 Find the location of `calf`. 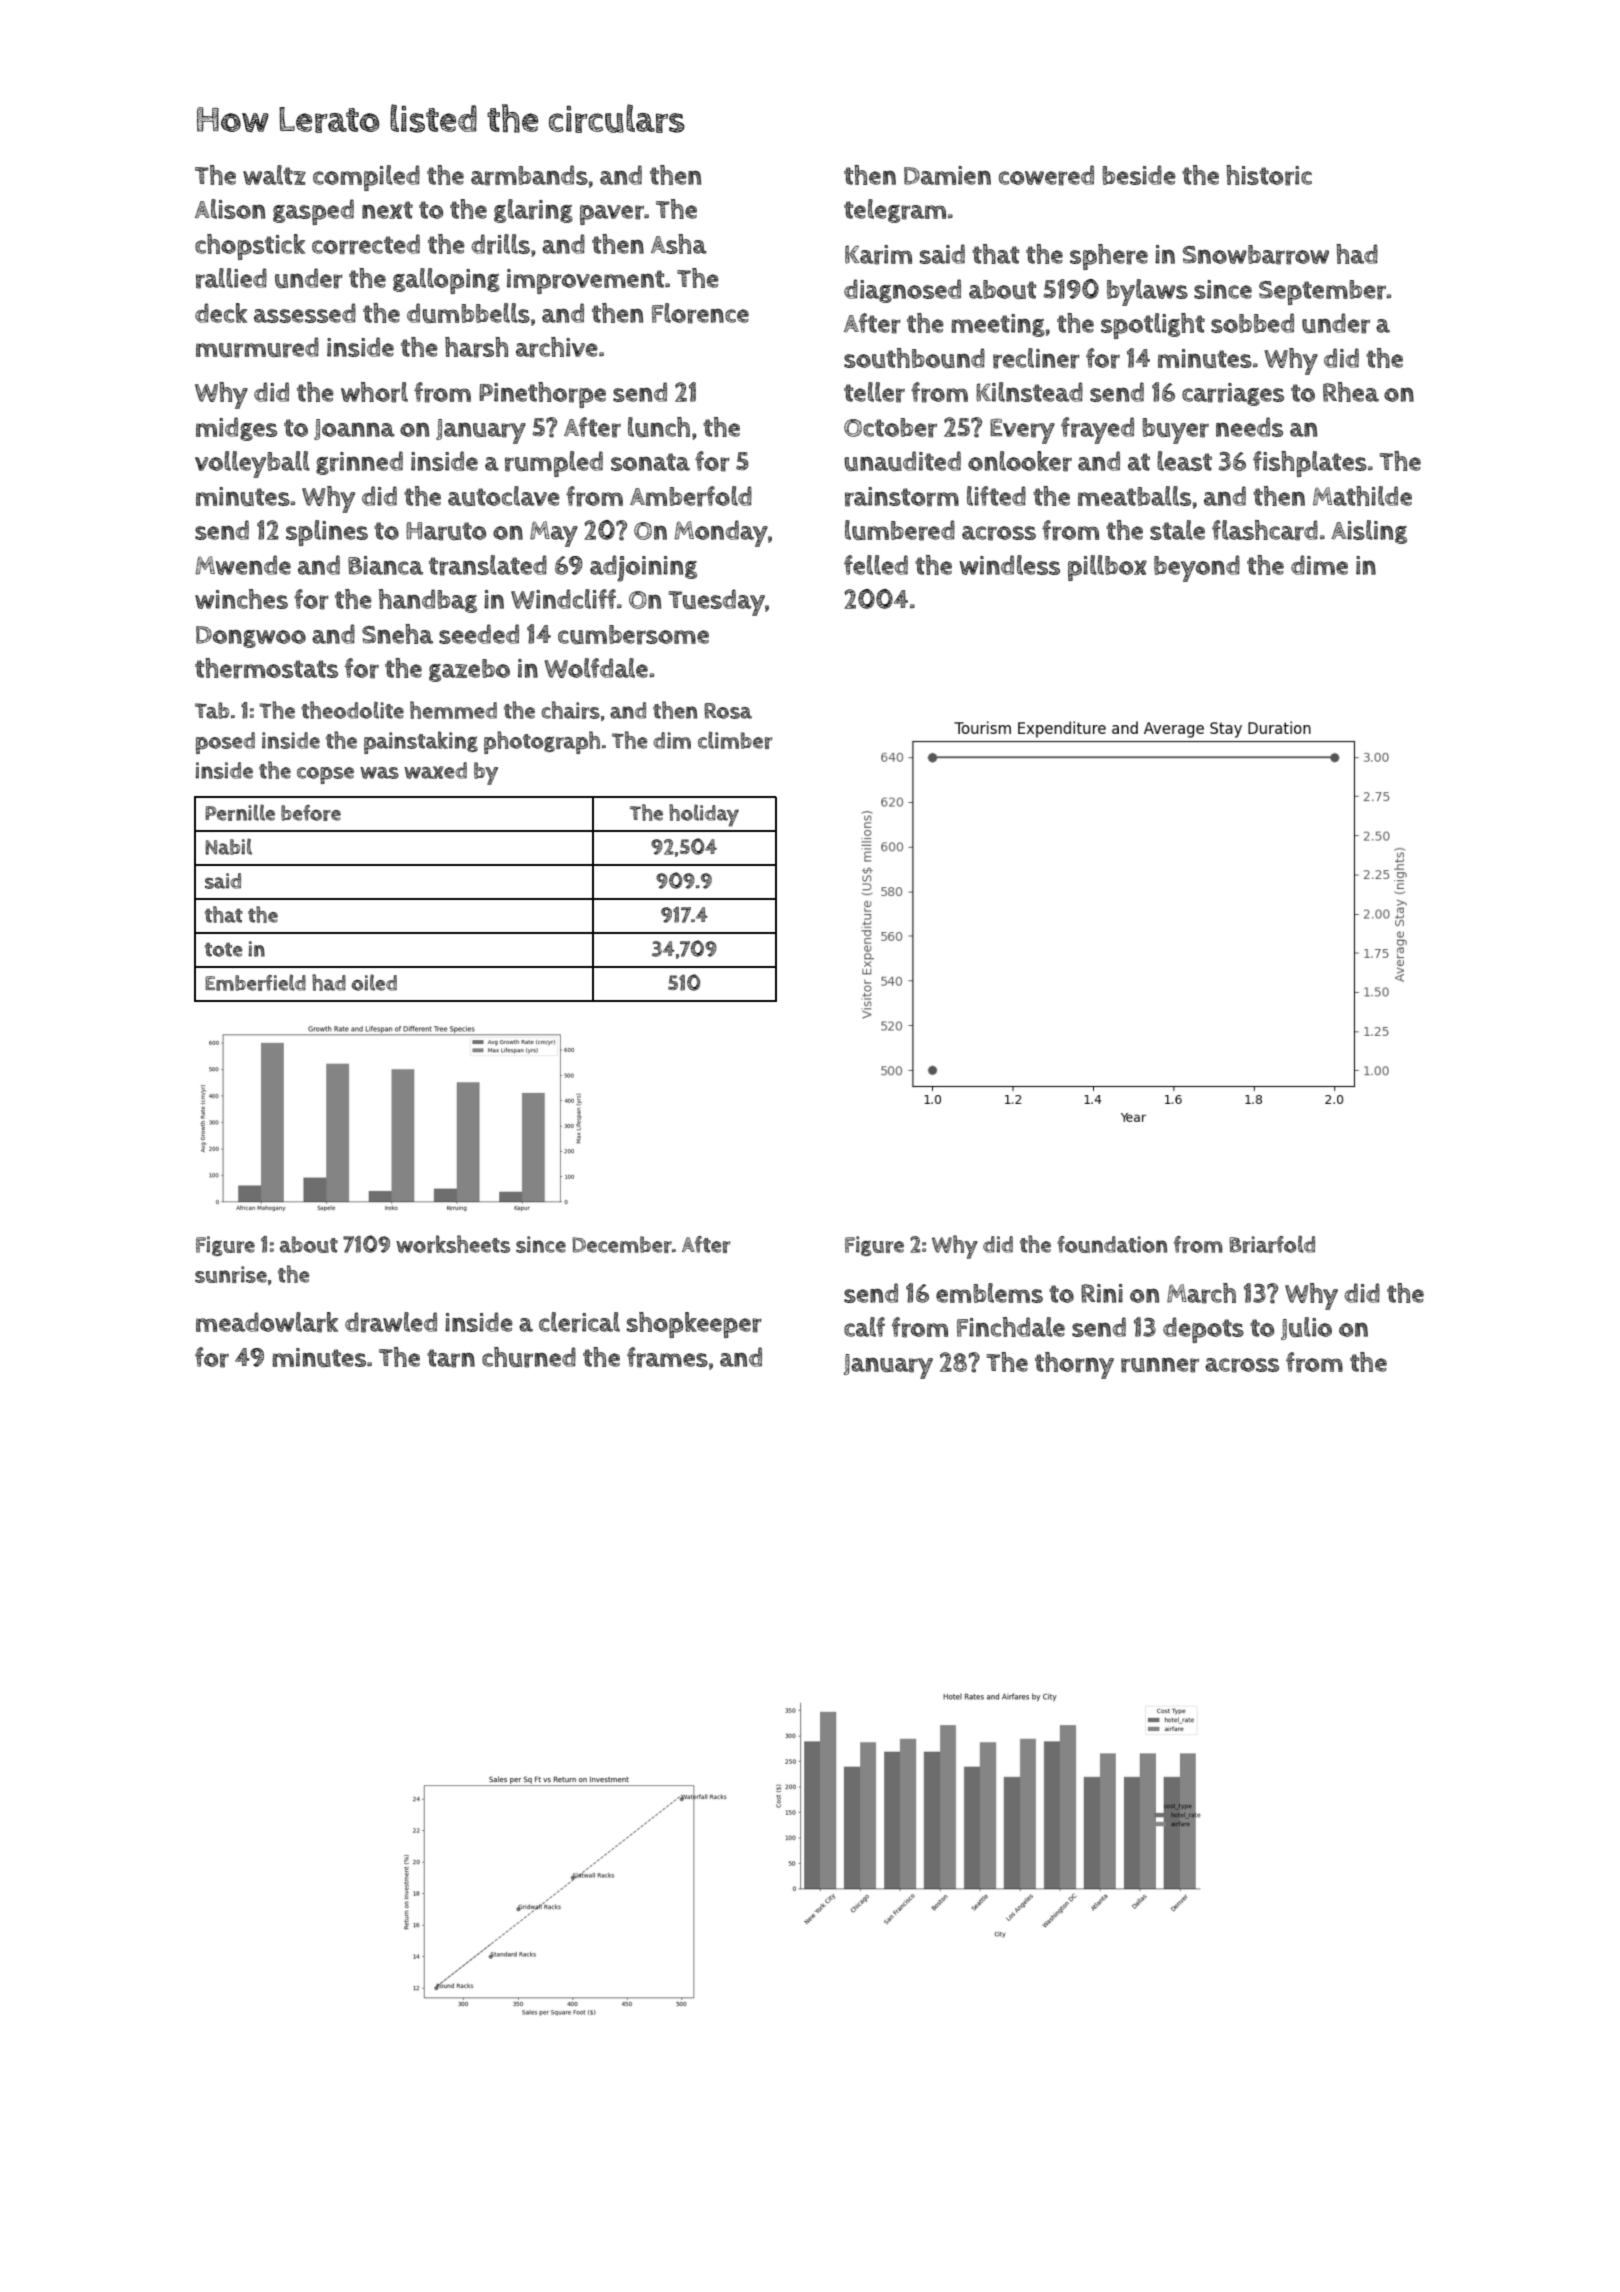

calf is located at coordinates (864, 1327).
